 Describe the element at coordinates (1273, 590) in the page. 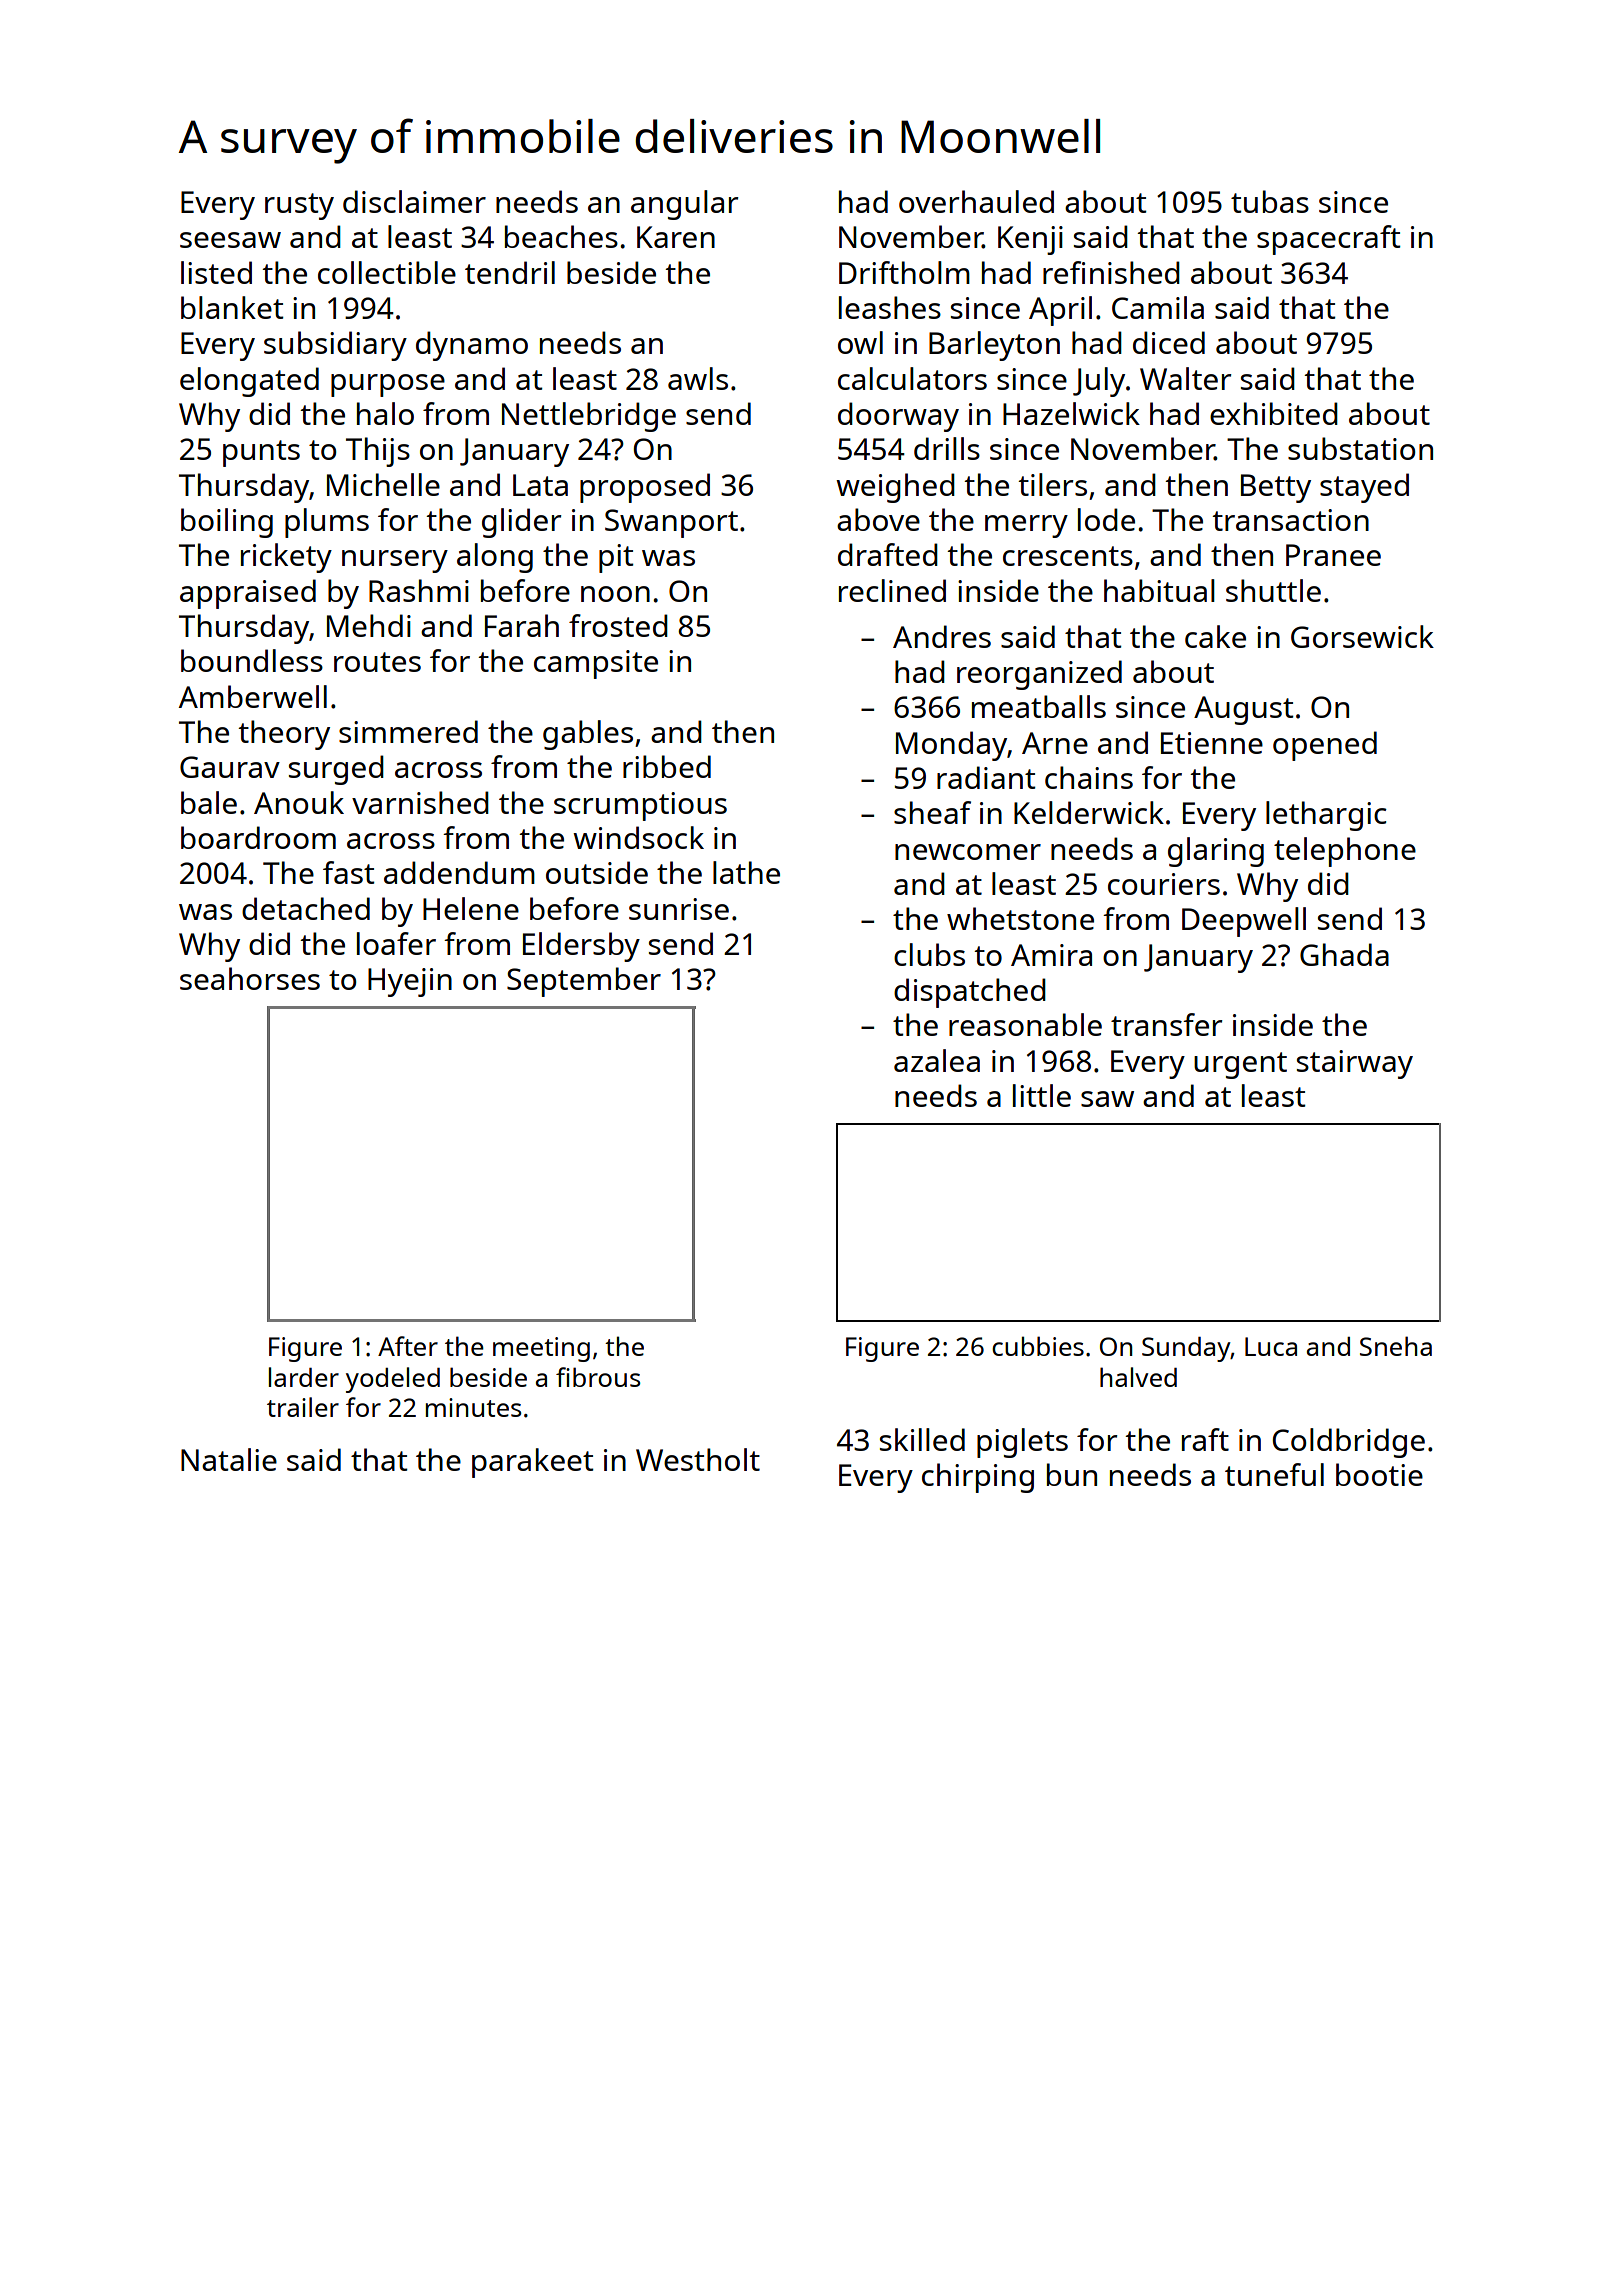

I see `shuttle` at that location.
